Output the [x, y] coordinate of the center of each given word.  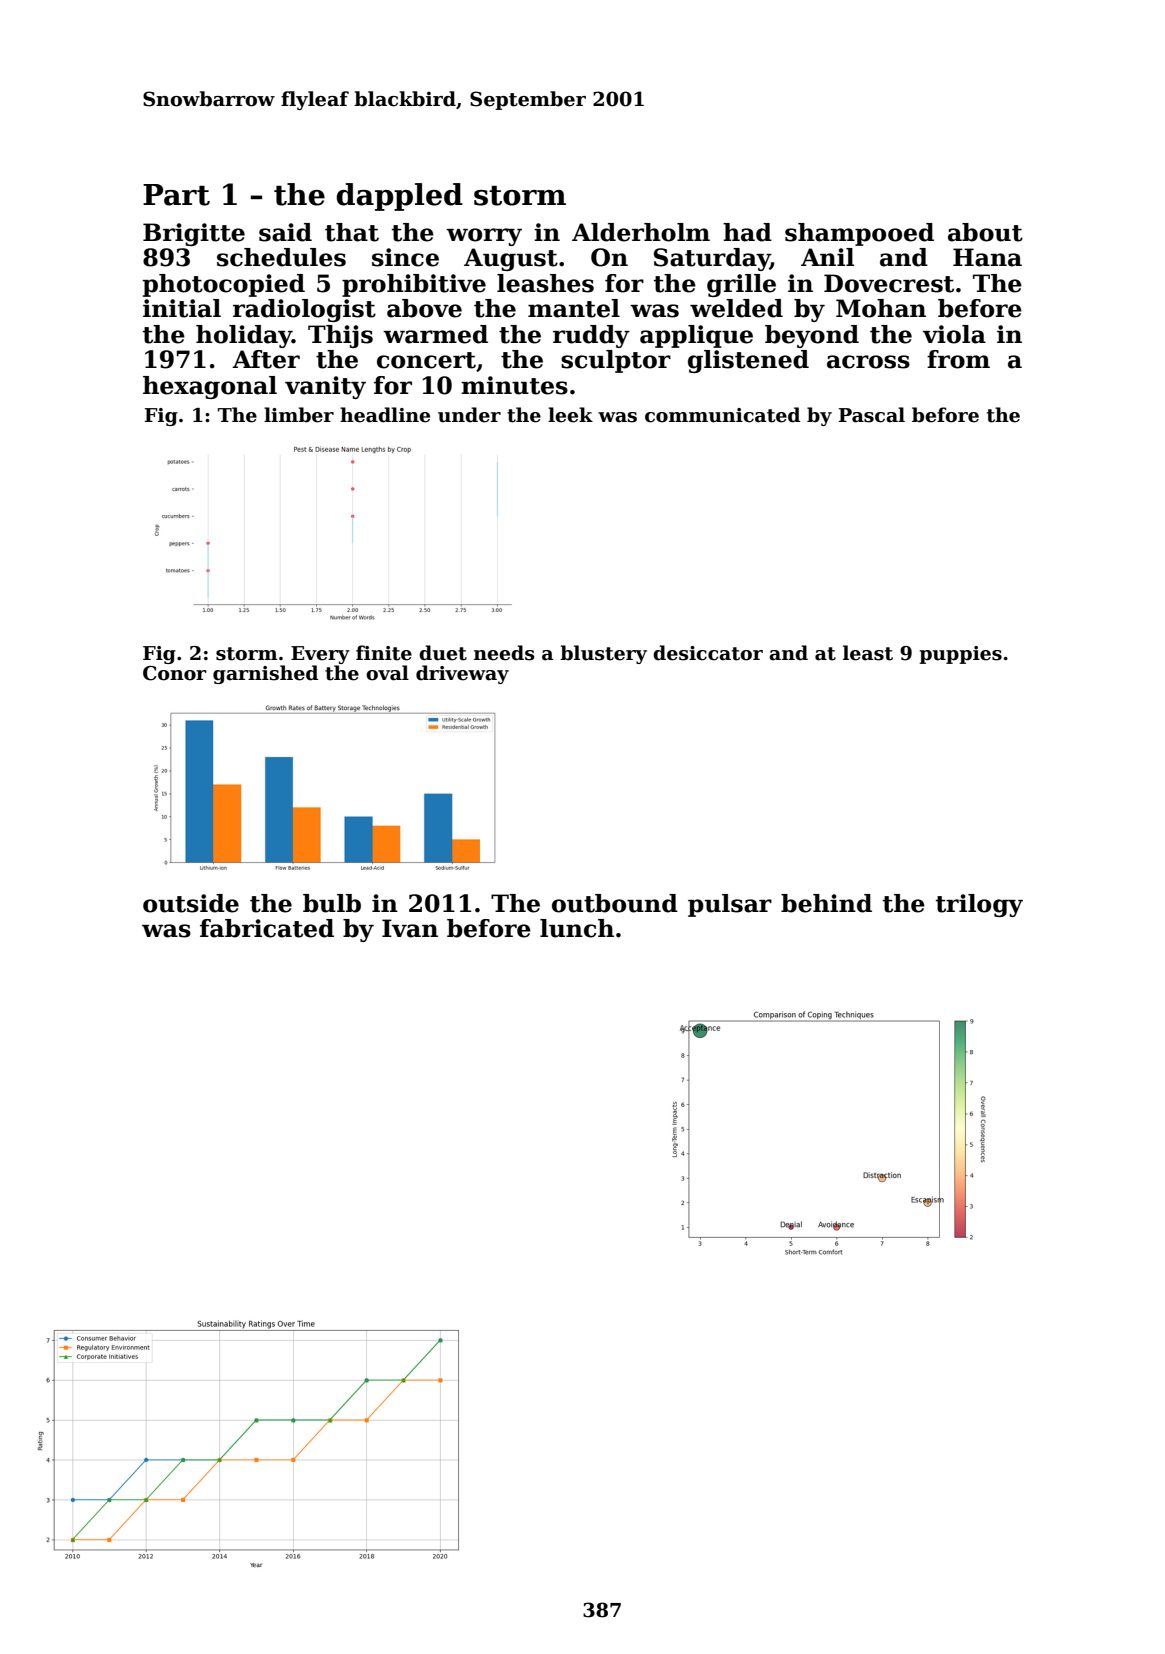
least [868, 653]
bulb [332, 903]
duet [443, 653]
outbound [615, 903]
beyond [812, 336]
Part [176, 195]
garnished [265, 674]
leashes [545, 283]
